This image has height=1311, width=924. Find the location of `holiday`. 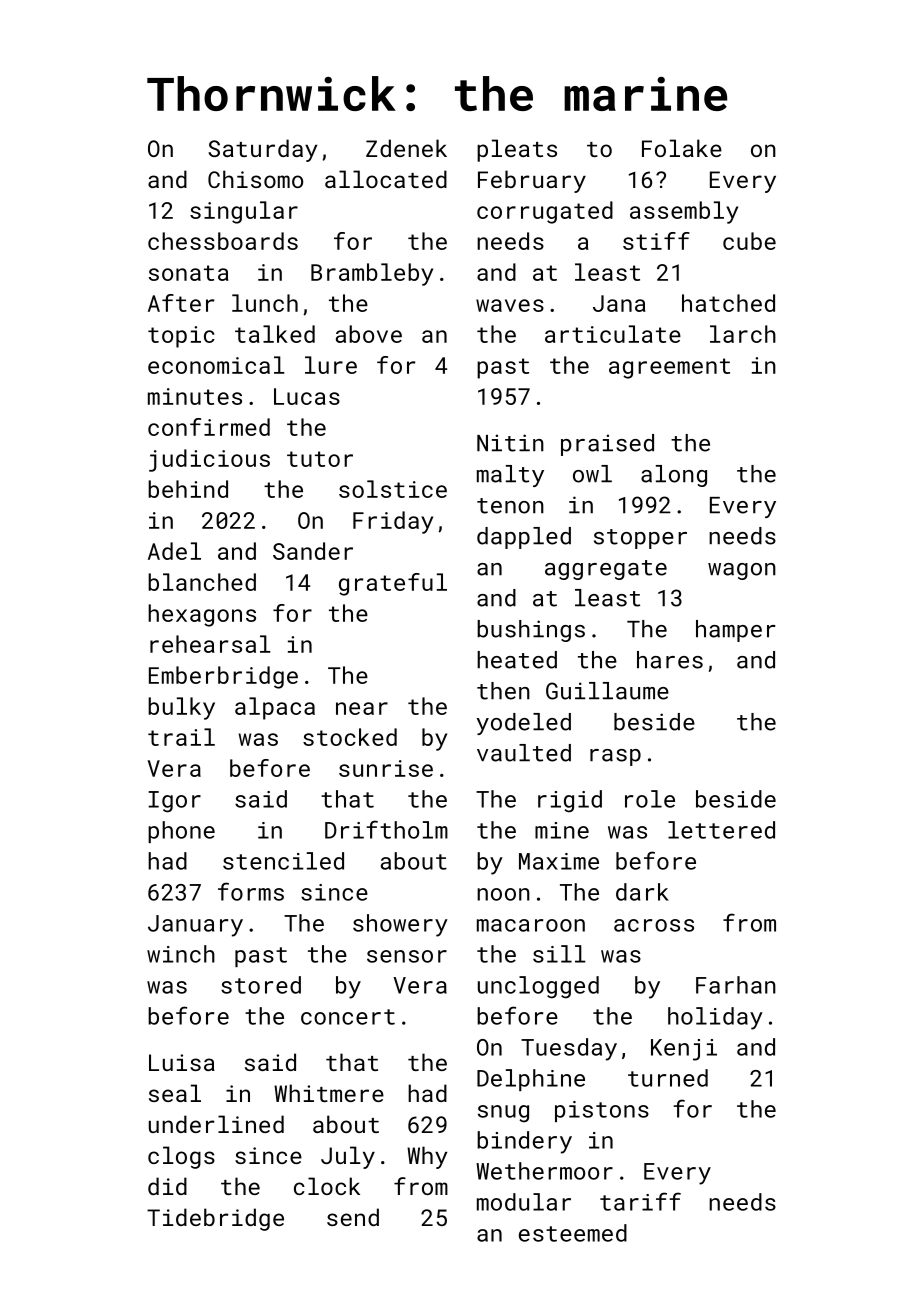

holiday is located at coordinates (715, 1018).
